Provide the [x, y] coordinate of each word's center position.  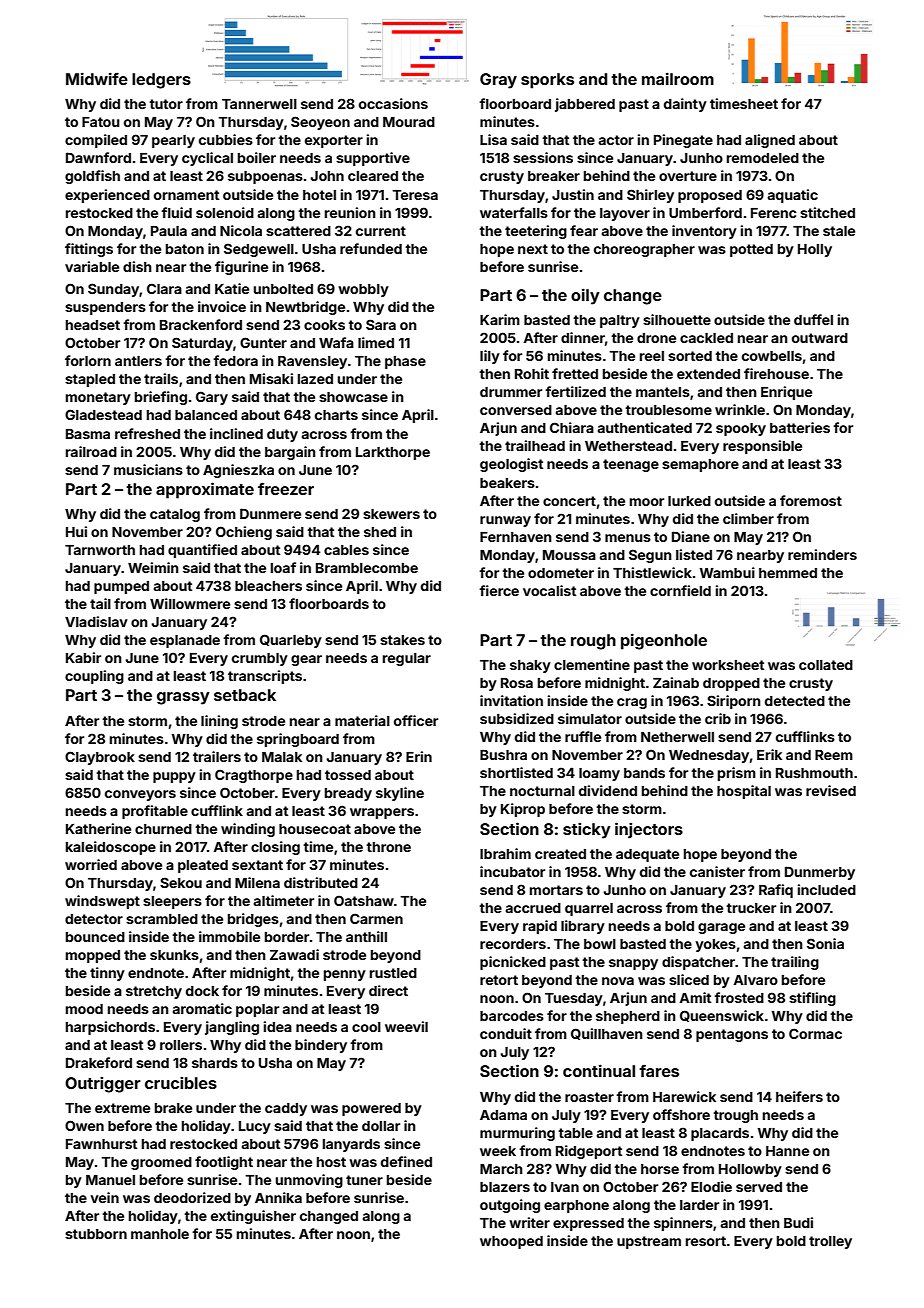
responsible [762, 447]
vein [104, 1197]
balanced [206, 415]
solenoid [225, 212]
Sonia [825, 943]
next [533, 249]
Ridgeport [589, 1152]
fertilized [575, 391]
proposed [710, 196]
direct [388, 990]
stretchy [154, 992]
